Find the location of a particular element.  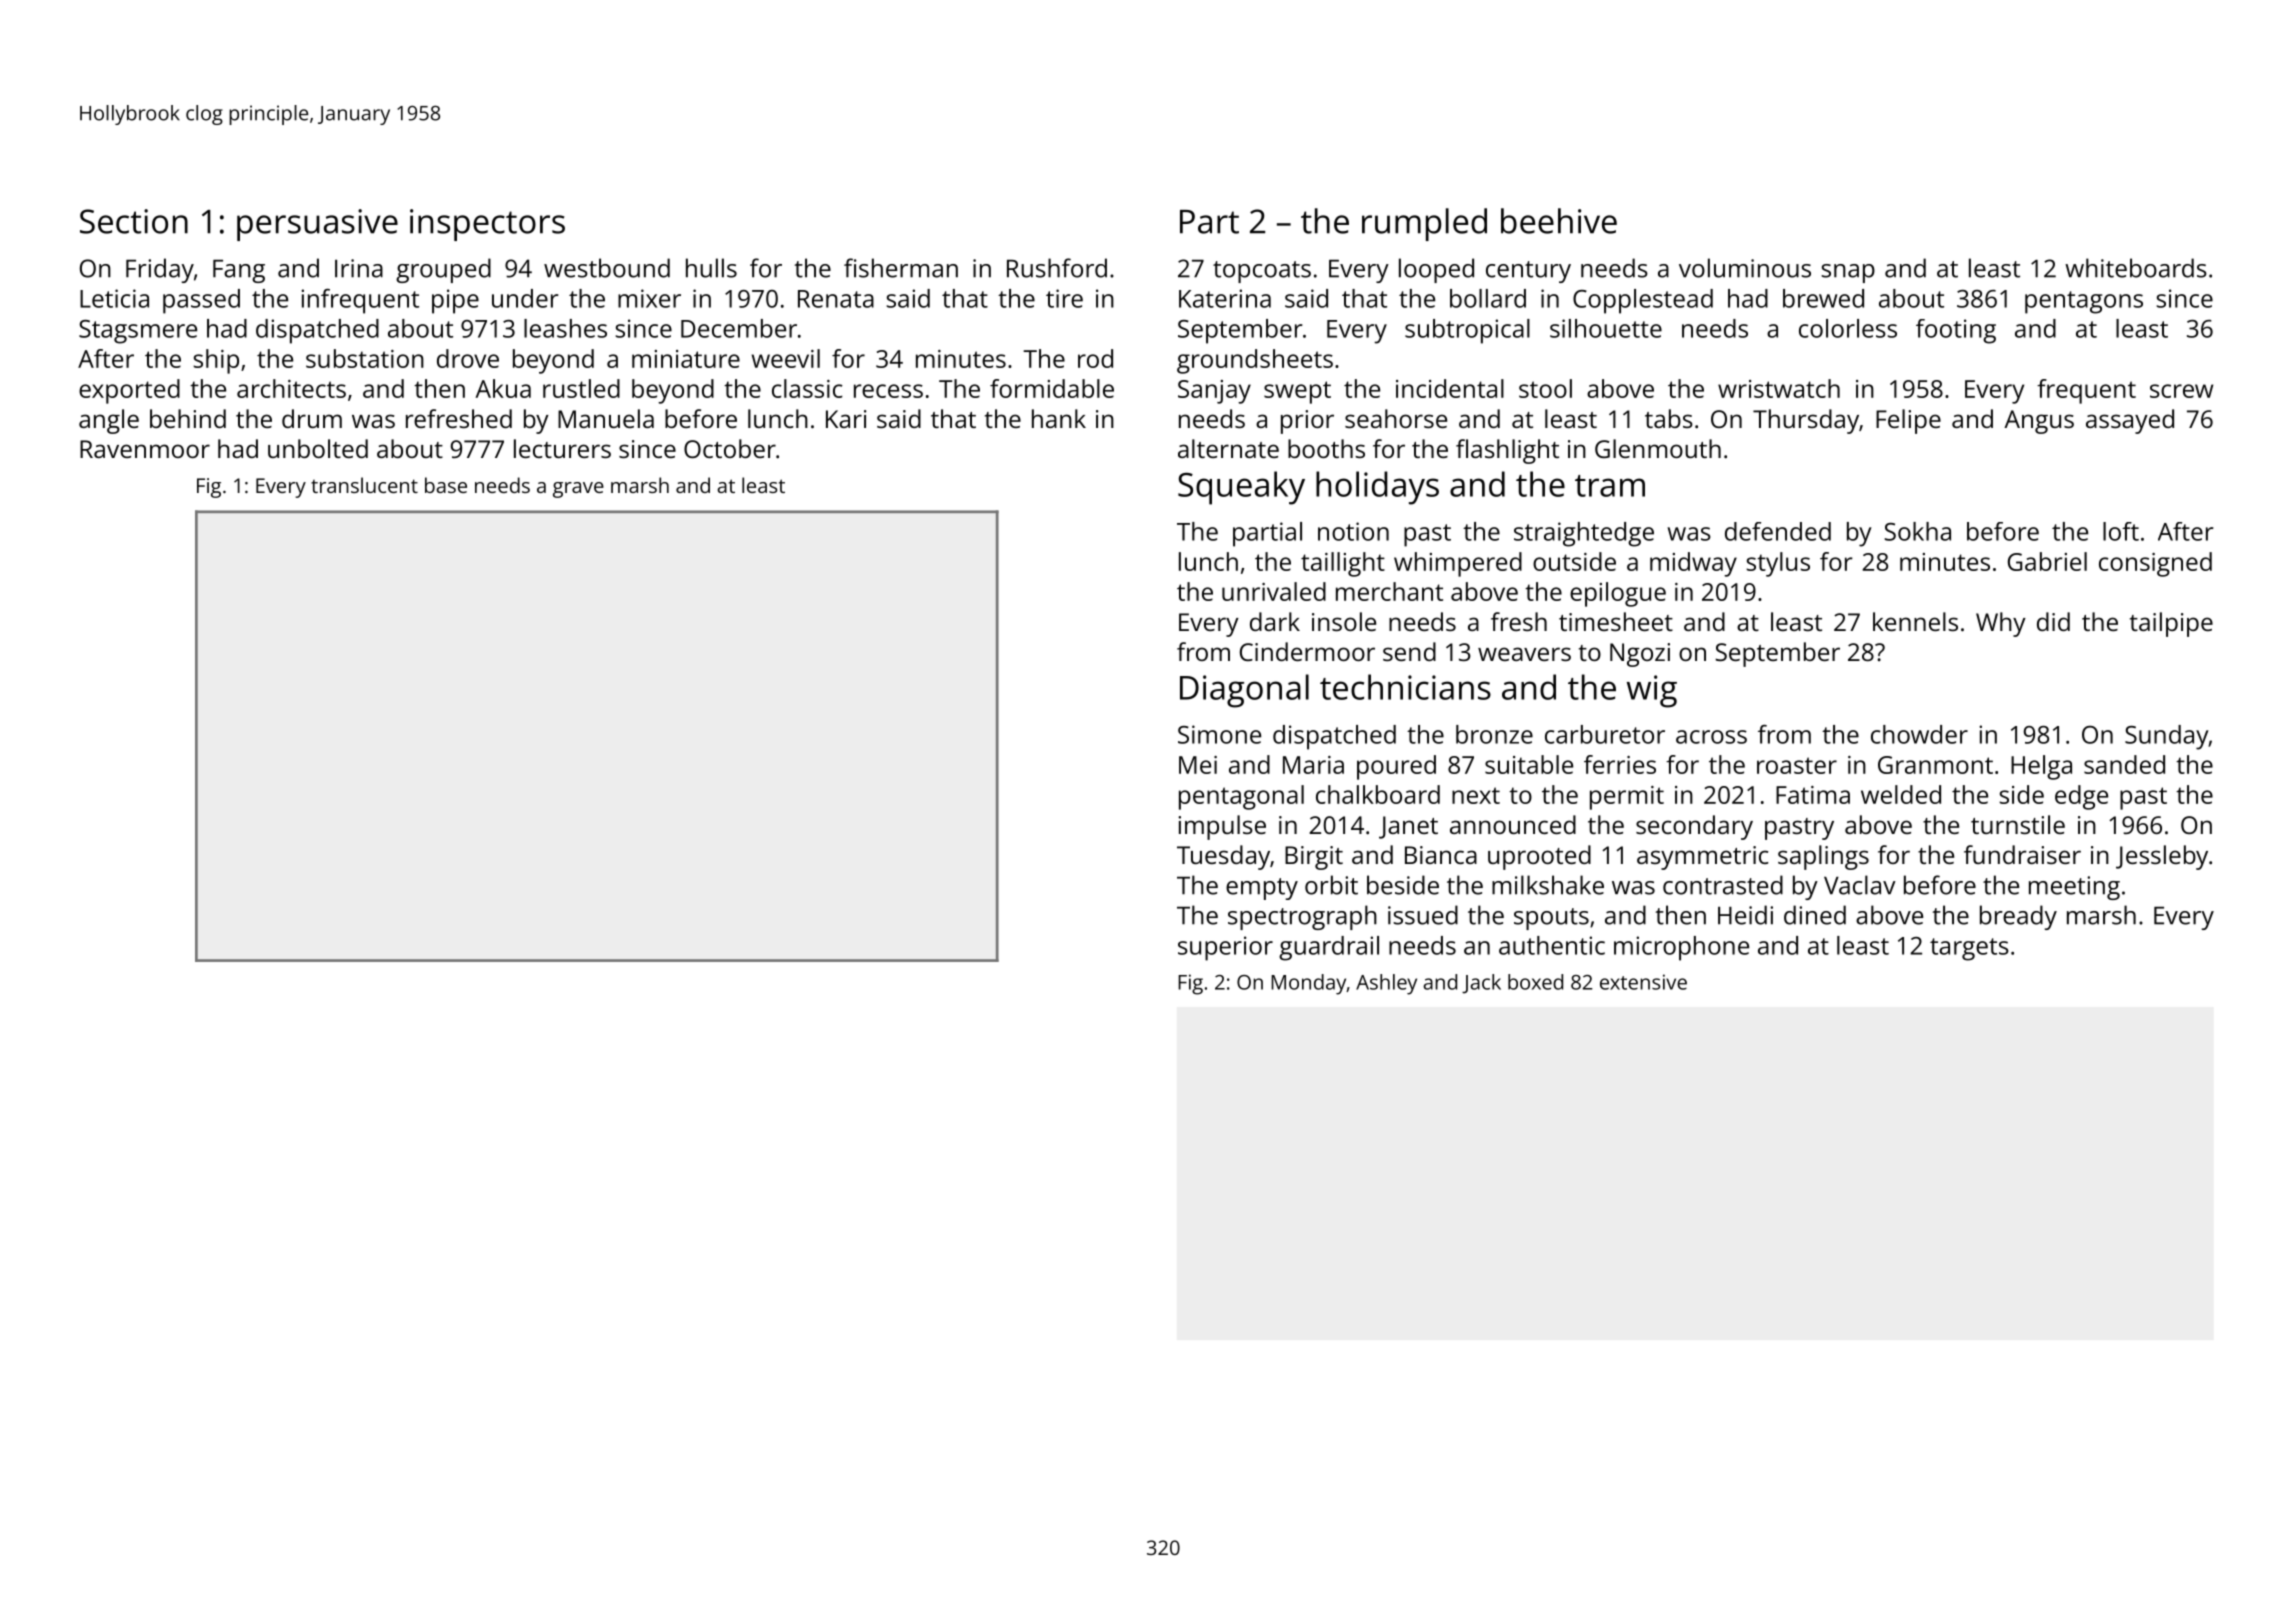

whiteboards is located at coordinates (2136, 268).
